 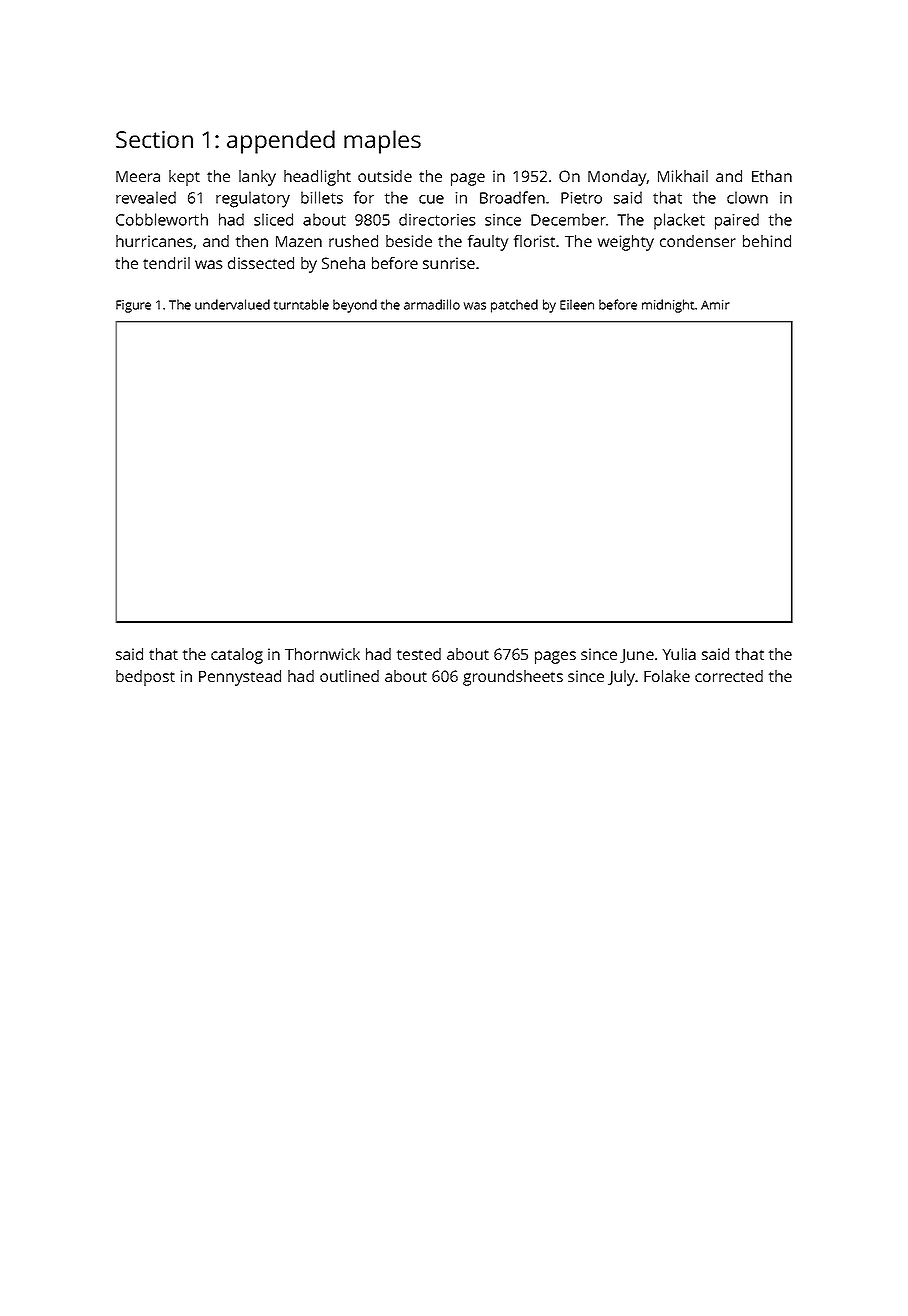 I want to click on undervalued, so click(x=232, y=304).
